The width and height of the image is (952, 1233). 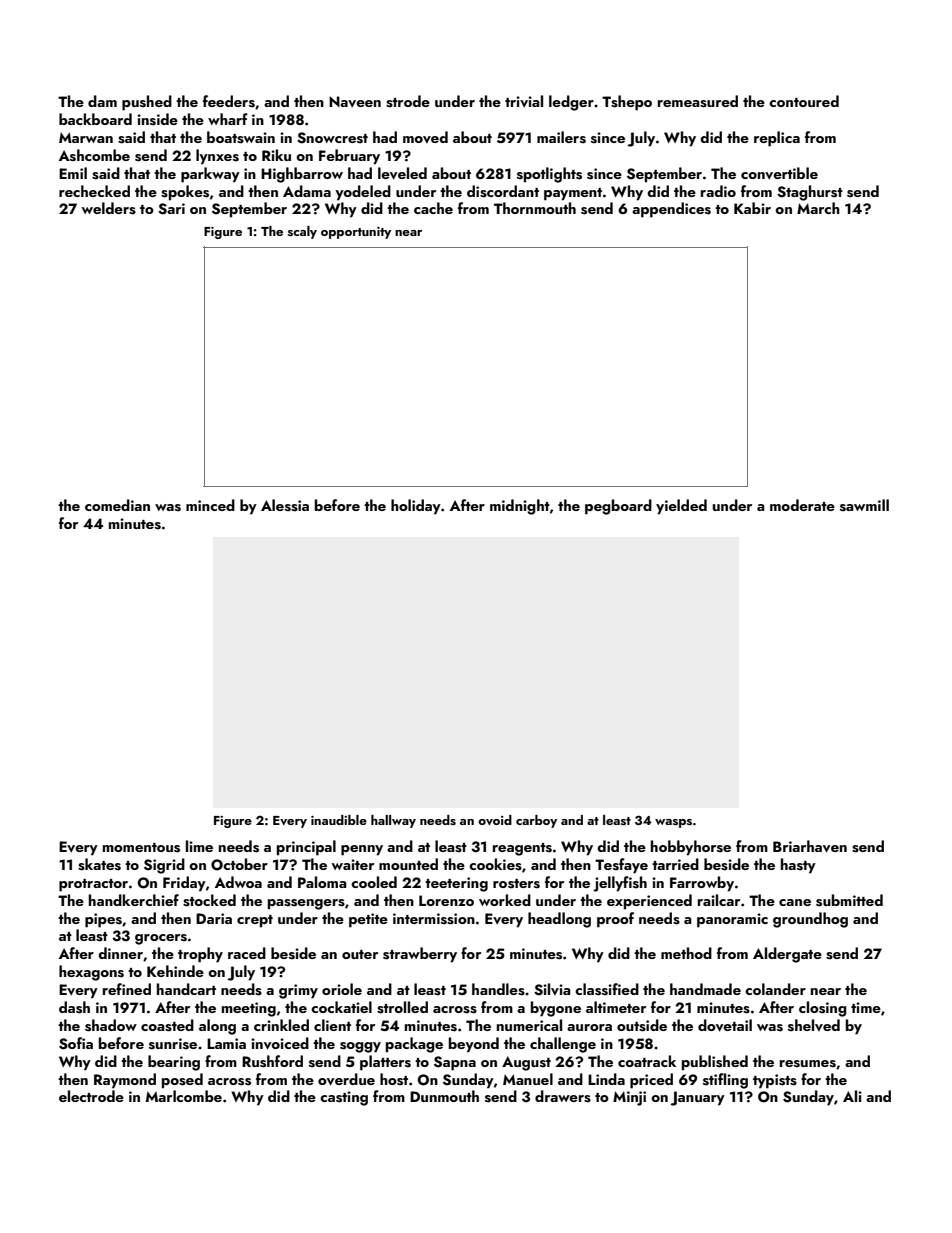 What do you see at coordinates (818, 208) in the image?
I see `March` at bounding box center [818, 208].
